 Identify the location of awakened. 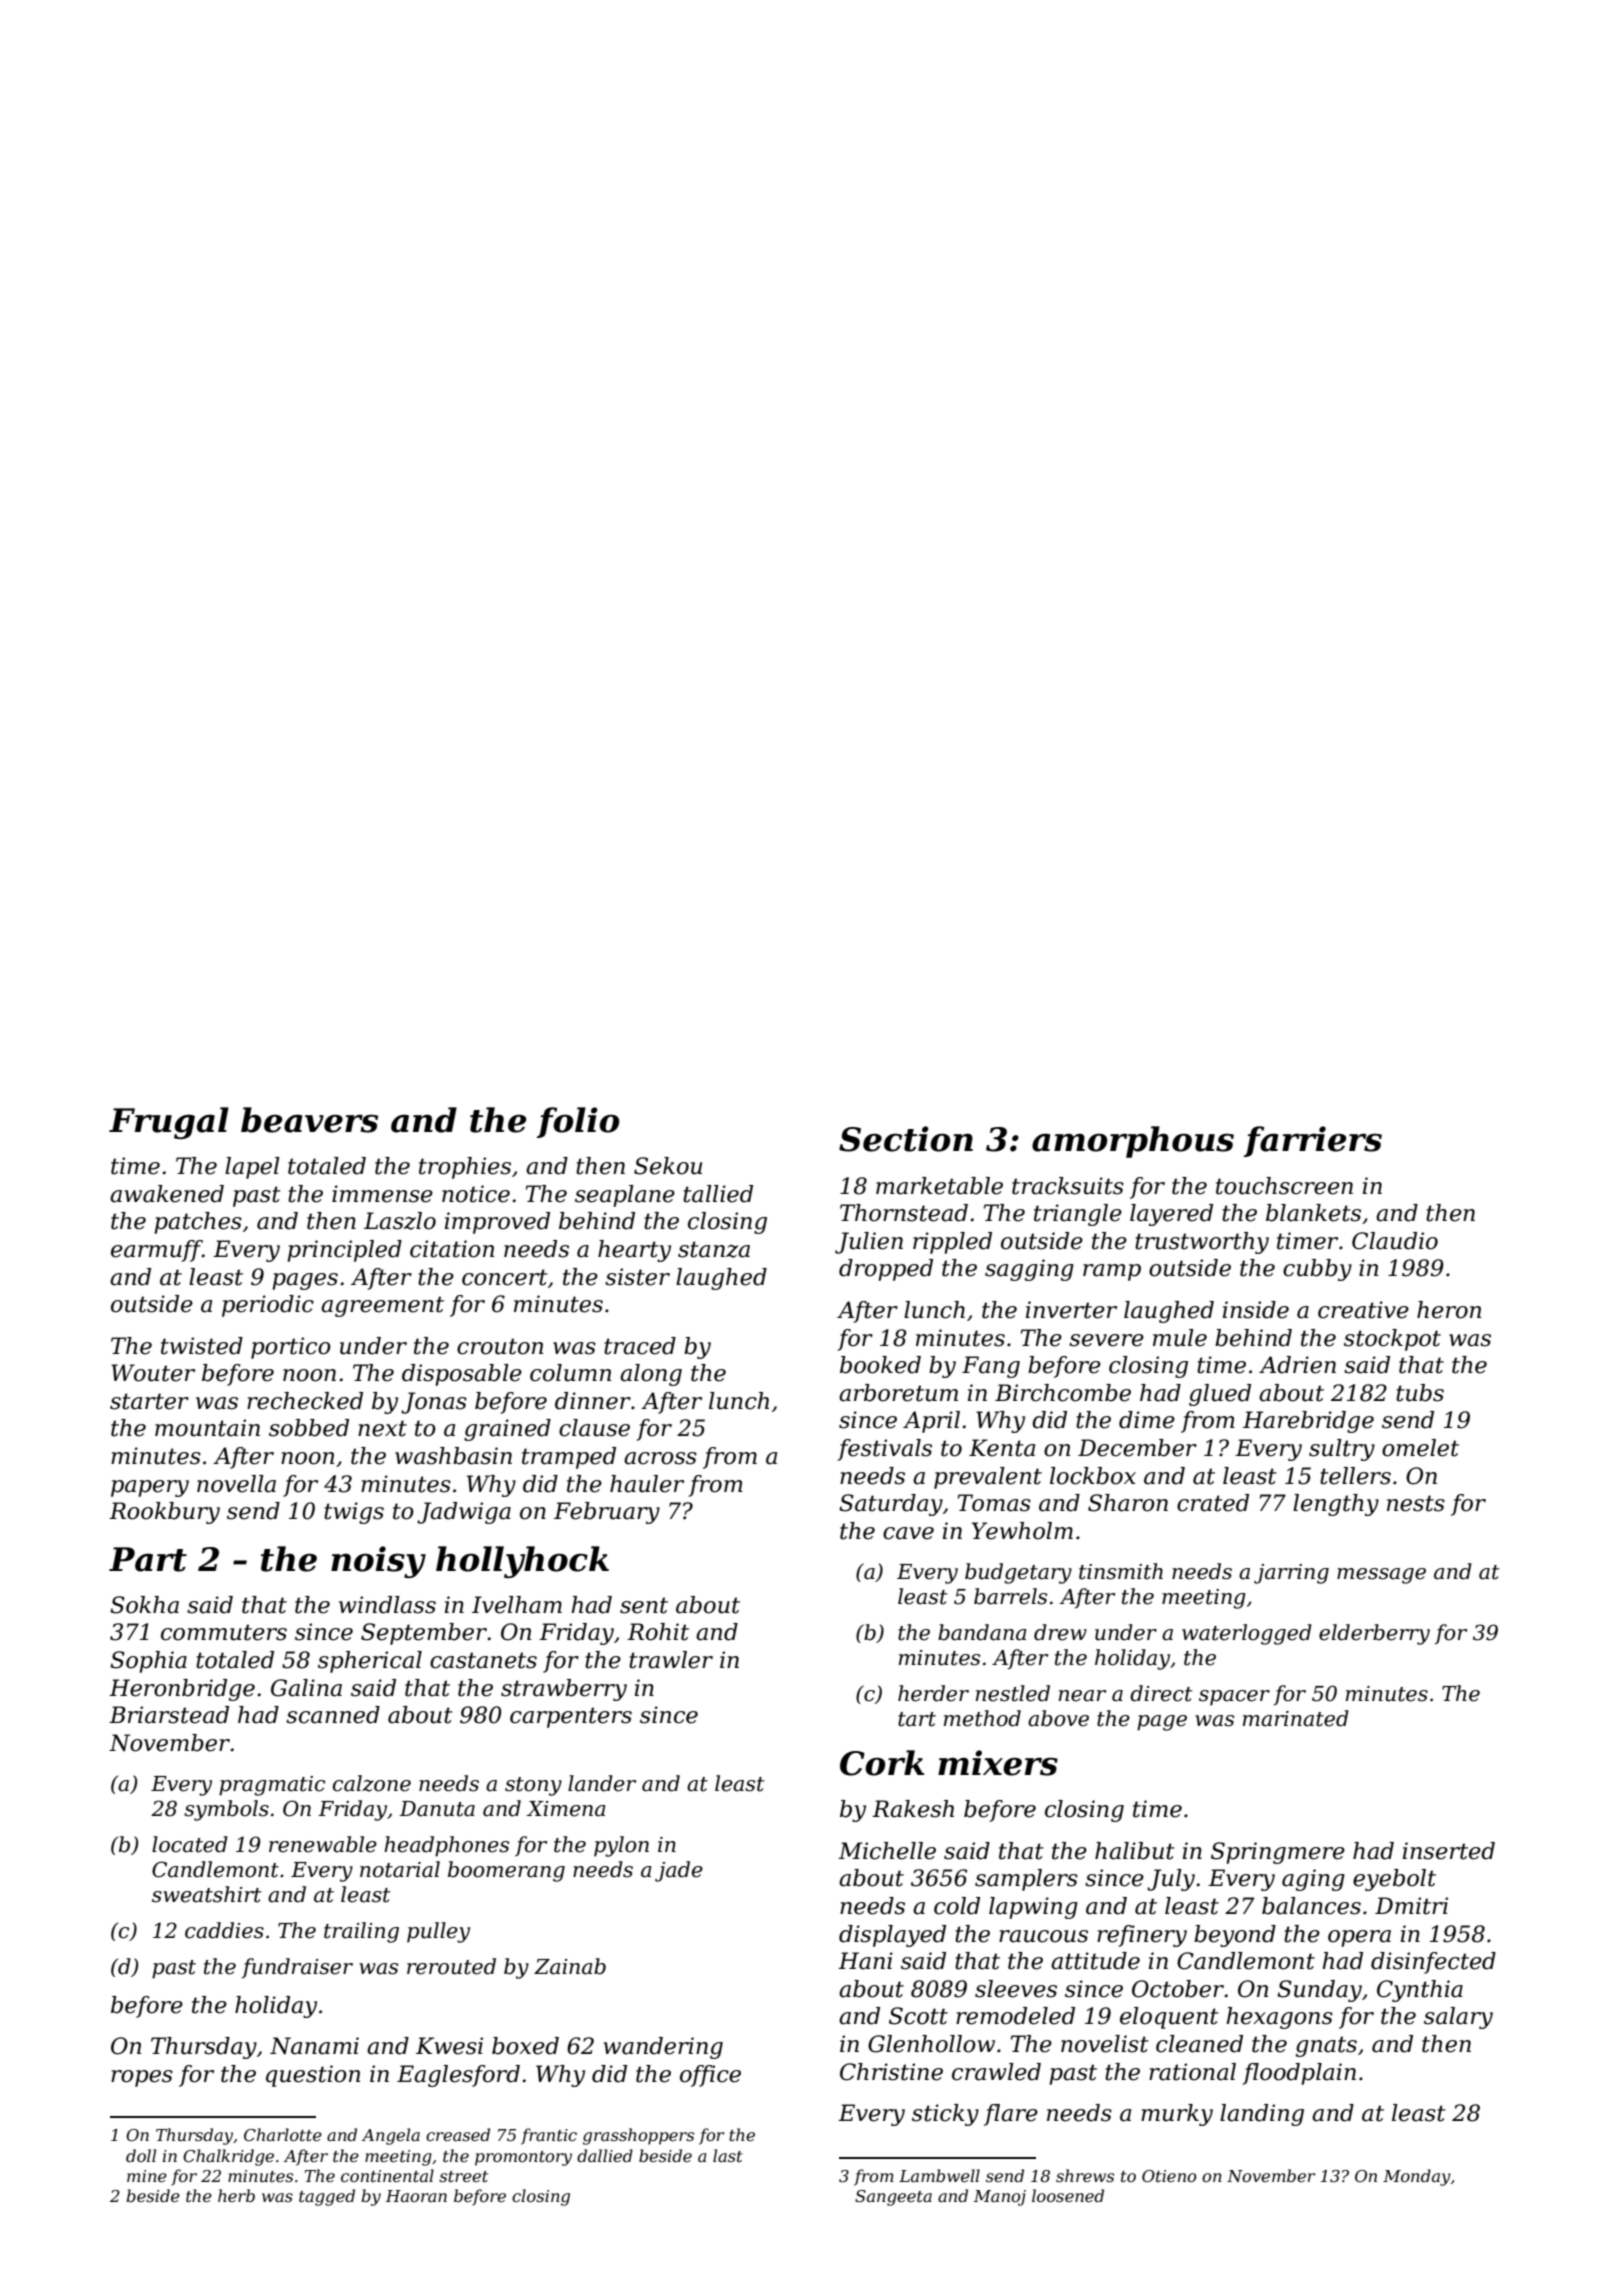
(167, 1194).
